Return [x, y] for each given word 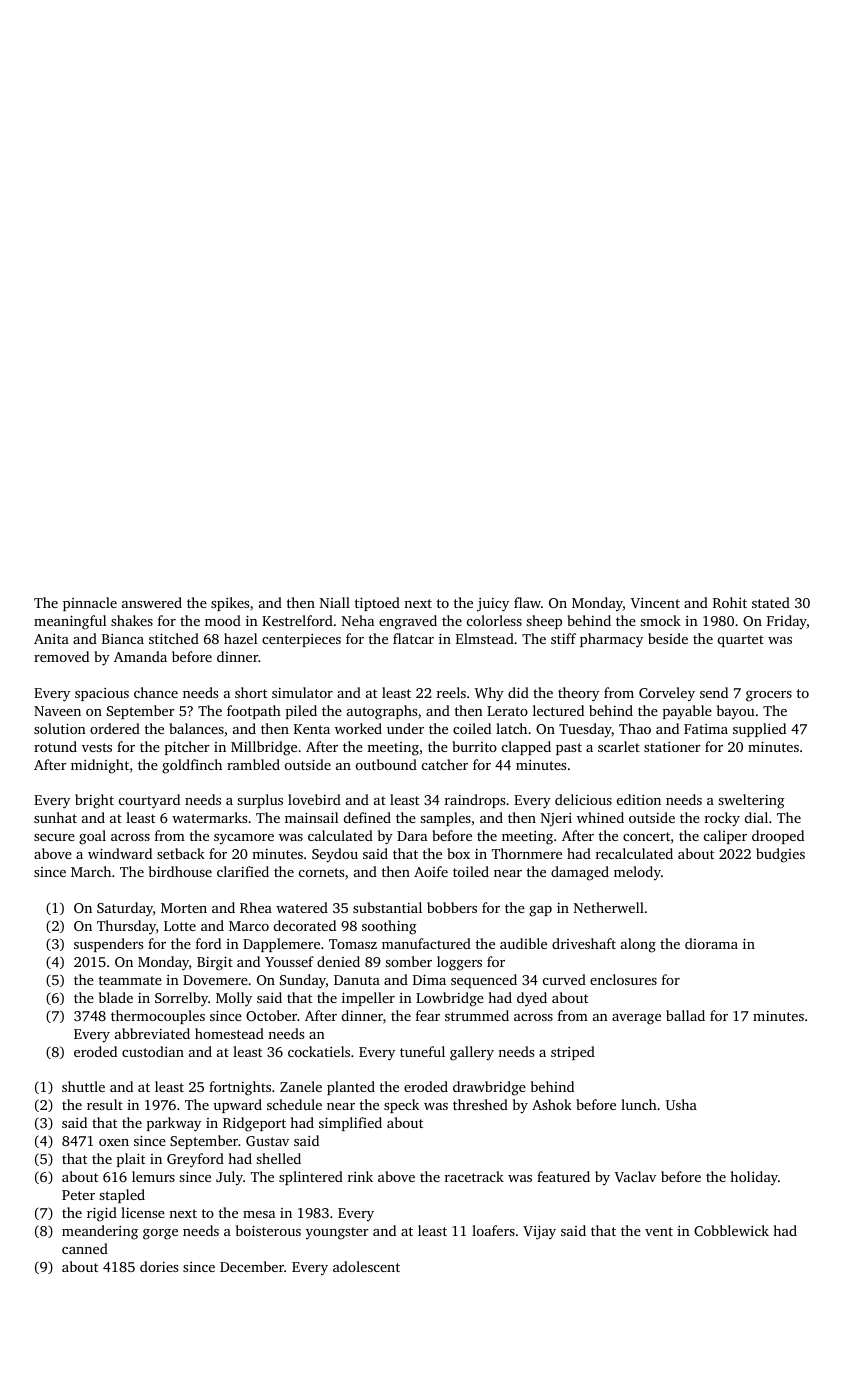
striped [573, 1053]
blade [116, 997]
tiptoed [377, 604]
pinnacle [90, 604]
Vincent [655, 603]
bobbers [452, 907]
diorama [711, 943]
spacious [102, 694]
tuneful [422, 1051]
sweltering [751, 801]
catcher [445, 764]
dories [159, 1266]
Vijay [539, 1232]
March [91, 871]
